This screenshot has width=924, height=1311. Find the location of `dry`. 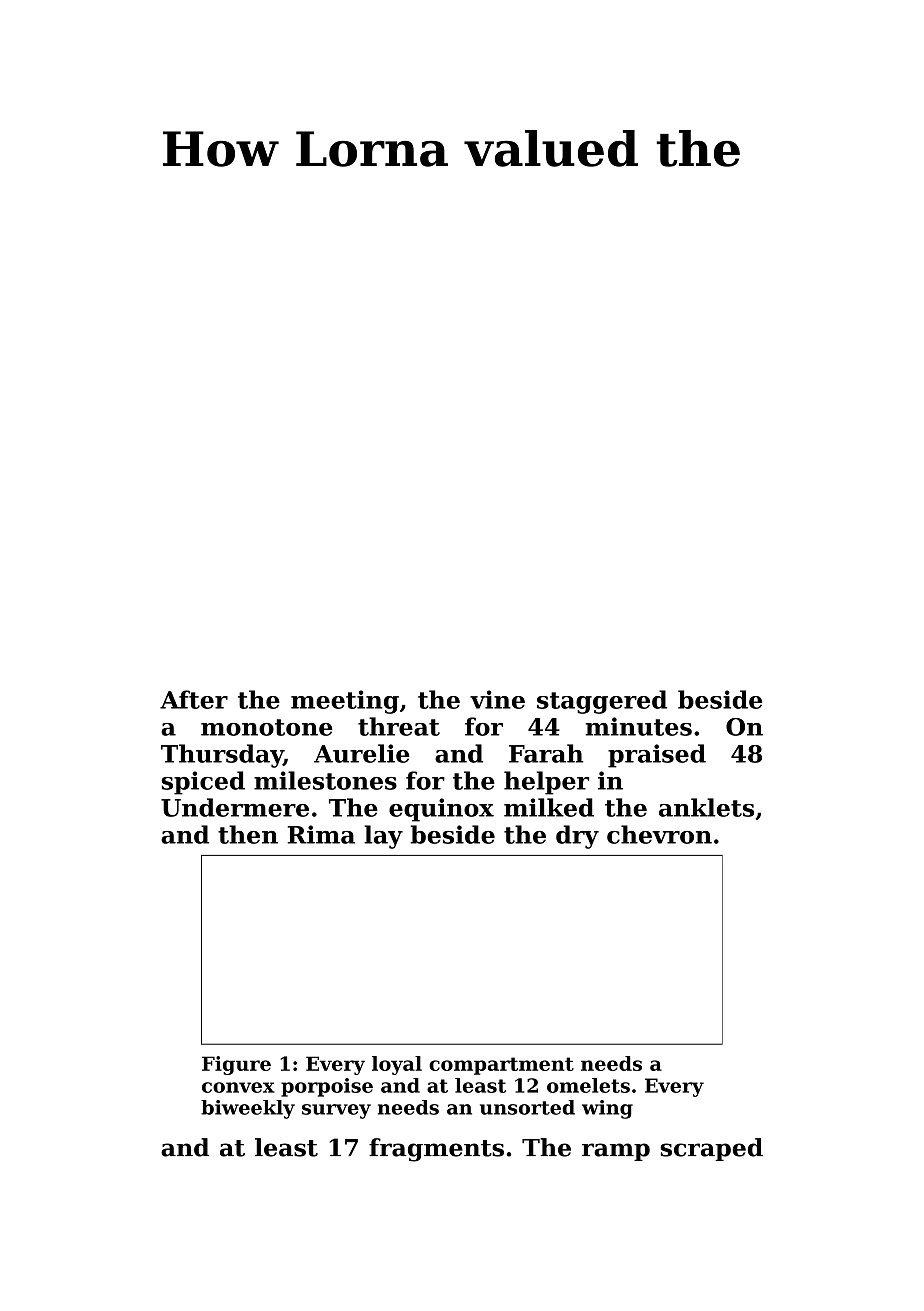

dry is located at coordinates (577, 837).
